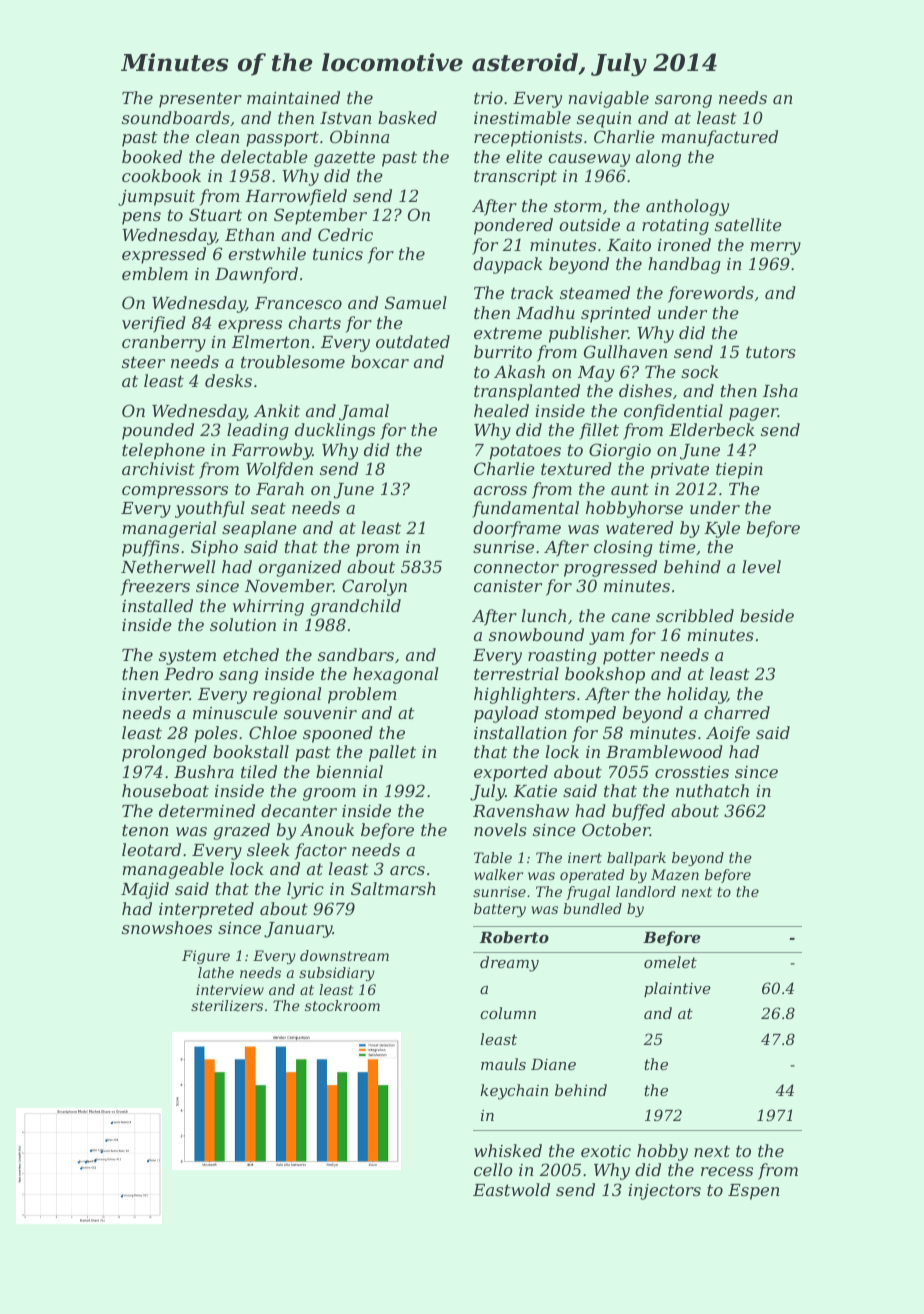 Image resolution: width=924 pixels, height=1314 pixels. Describe the element at coordinates (511, 773) in the image. I see `exported` at that location.
